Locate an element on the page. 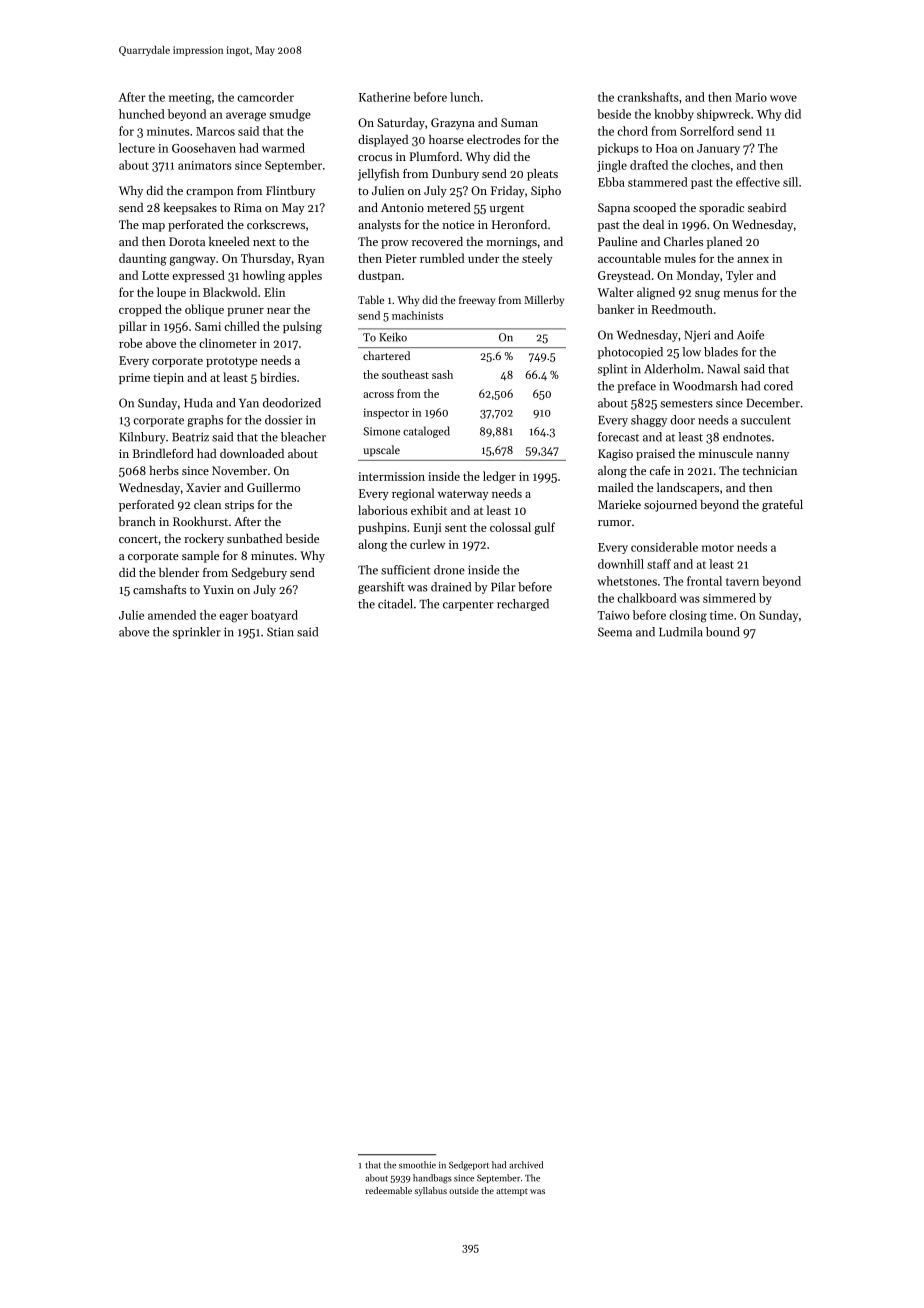 Image resolution: width=924 pixels, height=1308 pixels. hunched is located at coordinates (142, 114).
